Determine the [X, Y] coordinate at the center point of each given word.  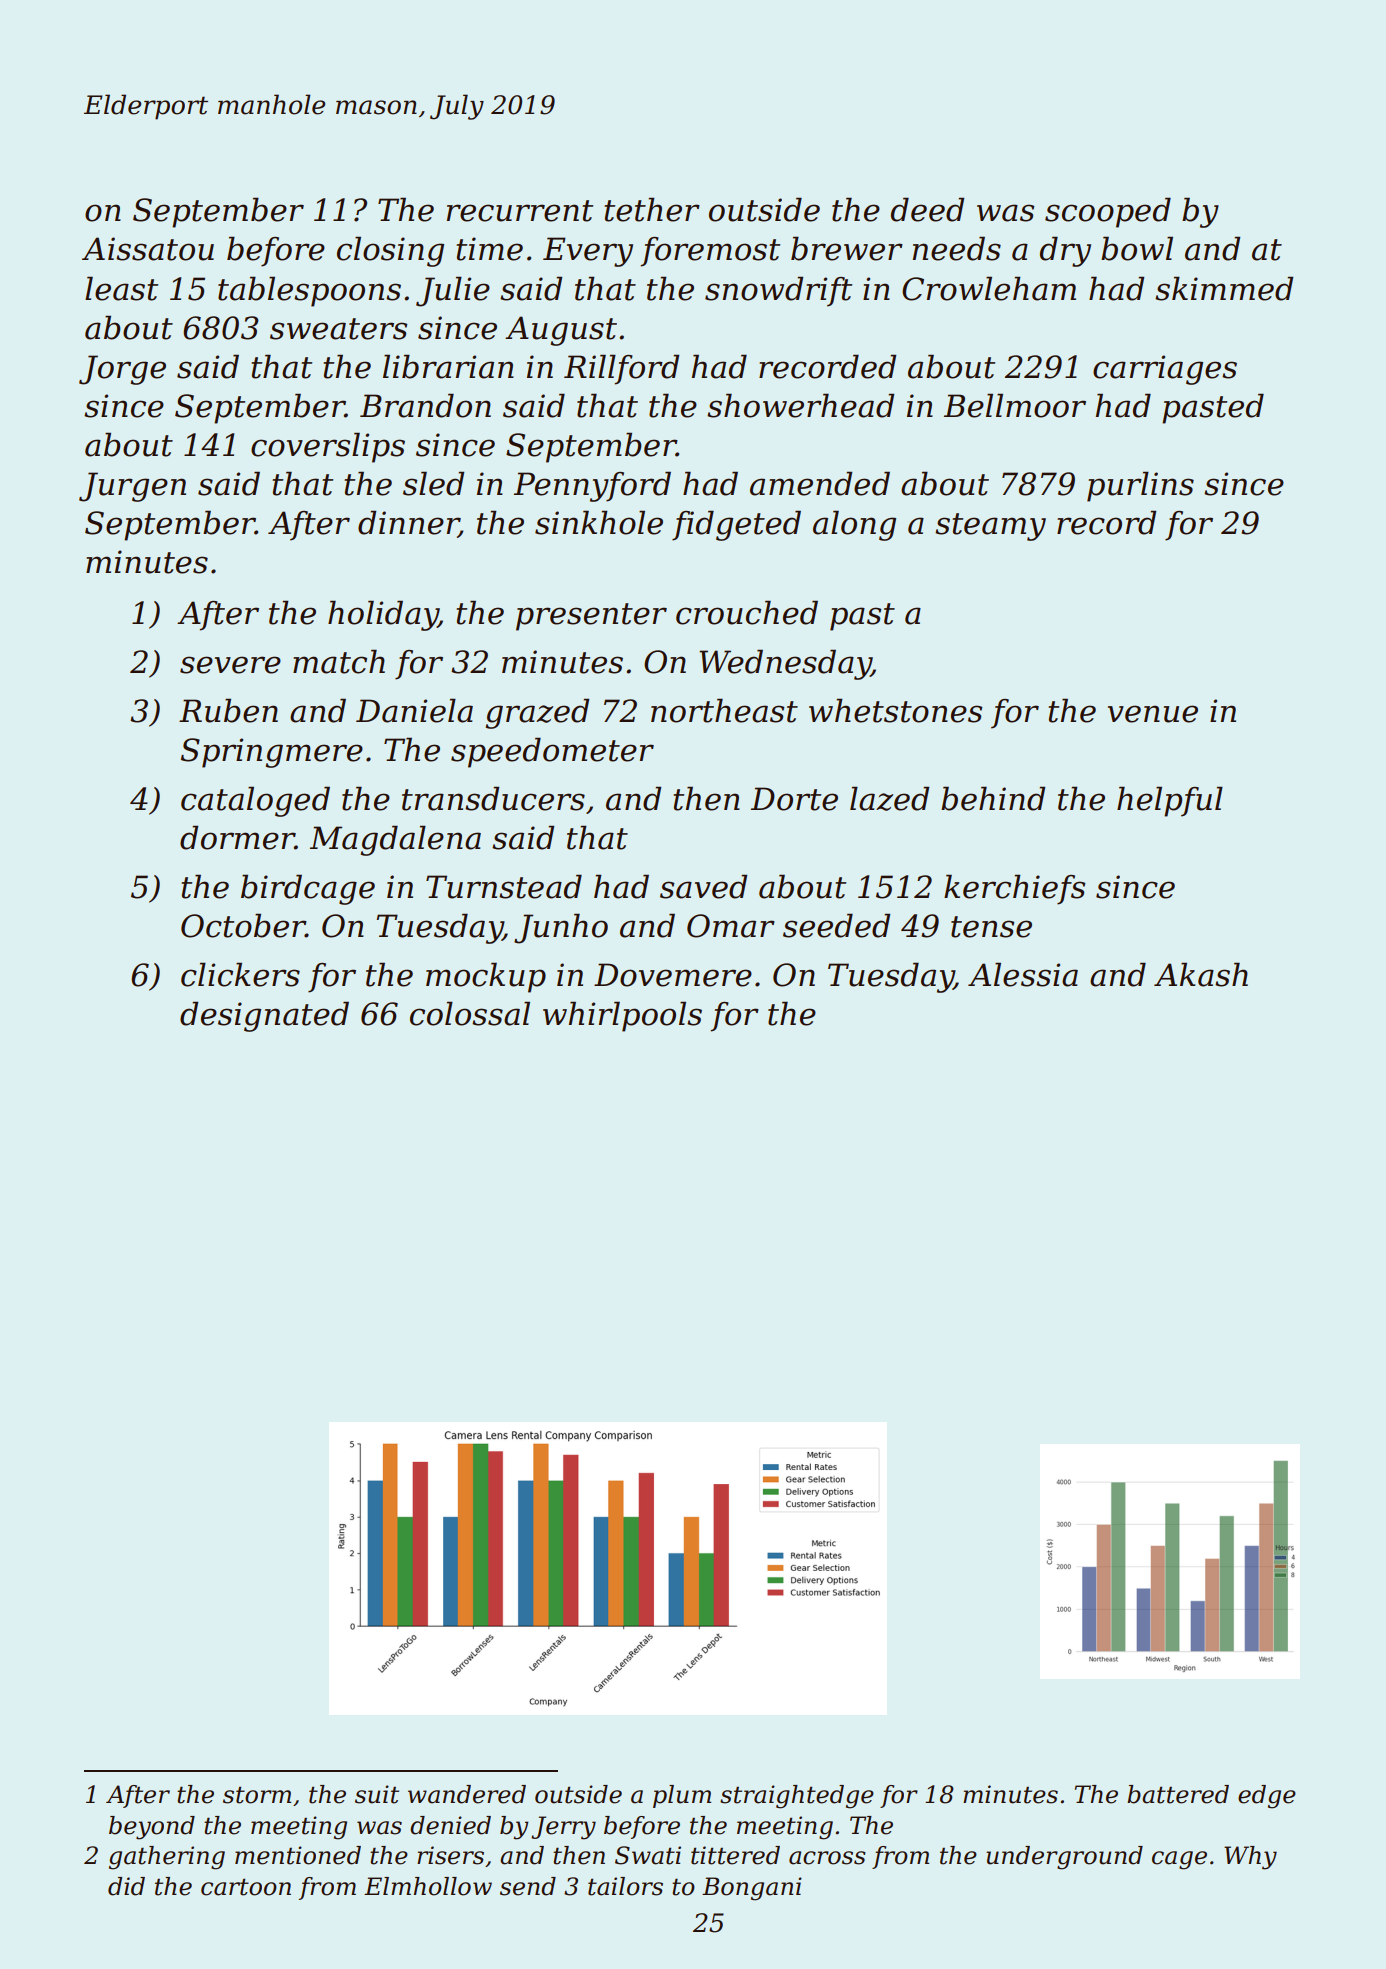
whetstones [895, 710]
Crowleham [989, 288]
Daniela [414, 710]
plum [682, 1796]
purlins [1140, 486]
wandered [467, 1794]
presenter [591, 617]
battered [1178, 1794]
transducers [493, 798]
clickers [240, 974]
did [126, 1886]
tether [652, 209]
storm [257, 1795]
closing [390, 251]
